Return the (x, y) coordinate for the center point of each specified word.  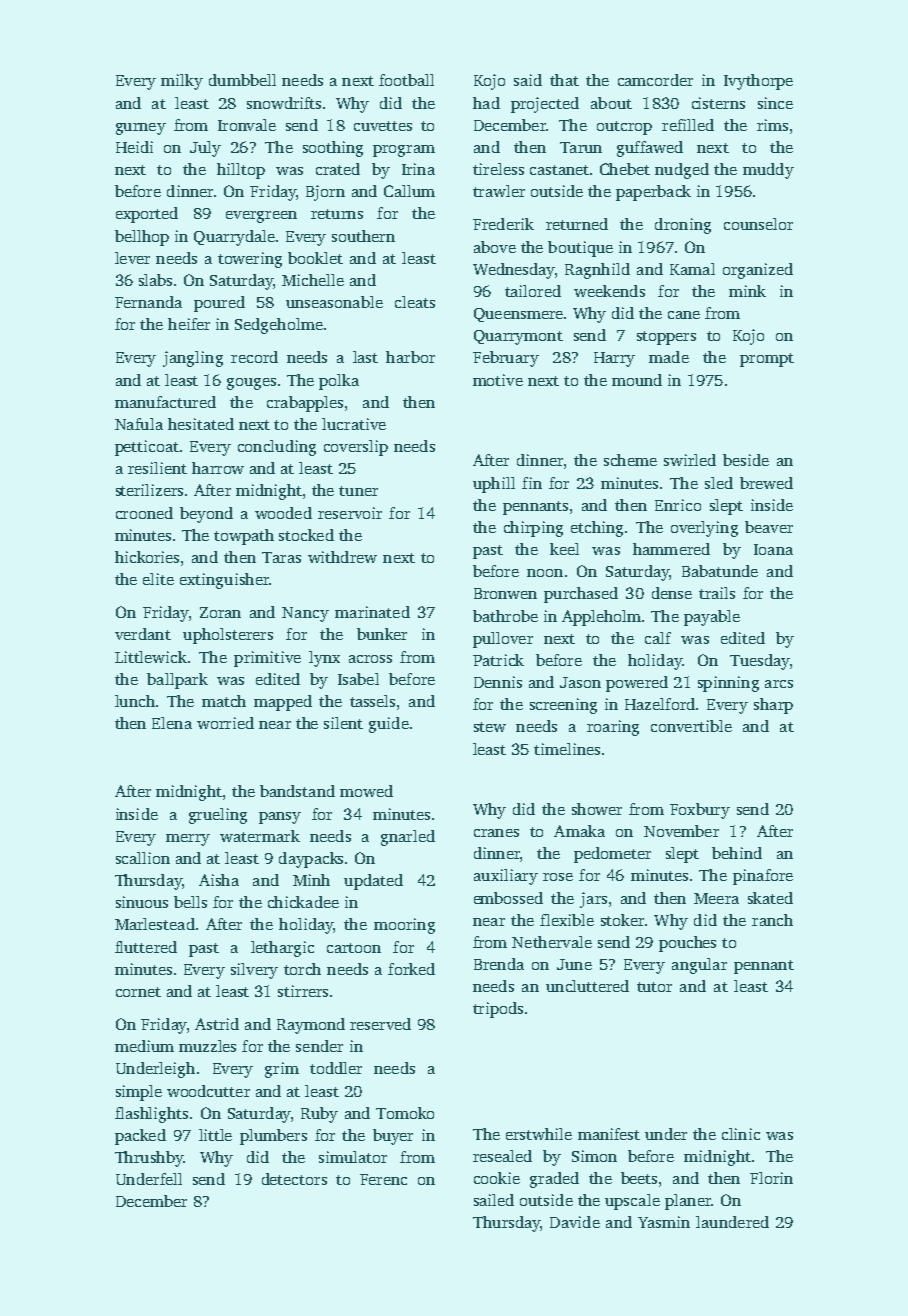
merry (188, 840)
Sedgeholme (279, 326)
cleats (415, 302)
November (681, 831)
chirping (533, 529)
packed (140, 1137)
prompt (767, 360)
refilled (688, 125)
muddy (768, 171)
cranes (496, 833)
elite (158, 579)
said (528, 80)
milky (182, 82)
